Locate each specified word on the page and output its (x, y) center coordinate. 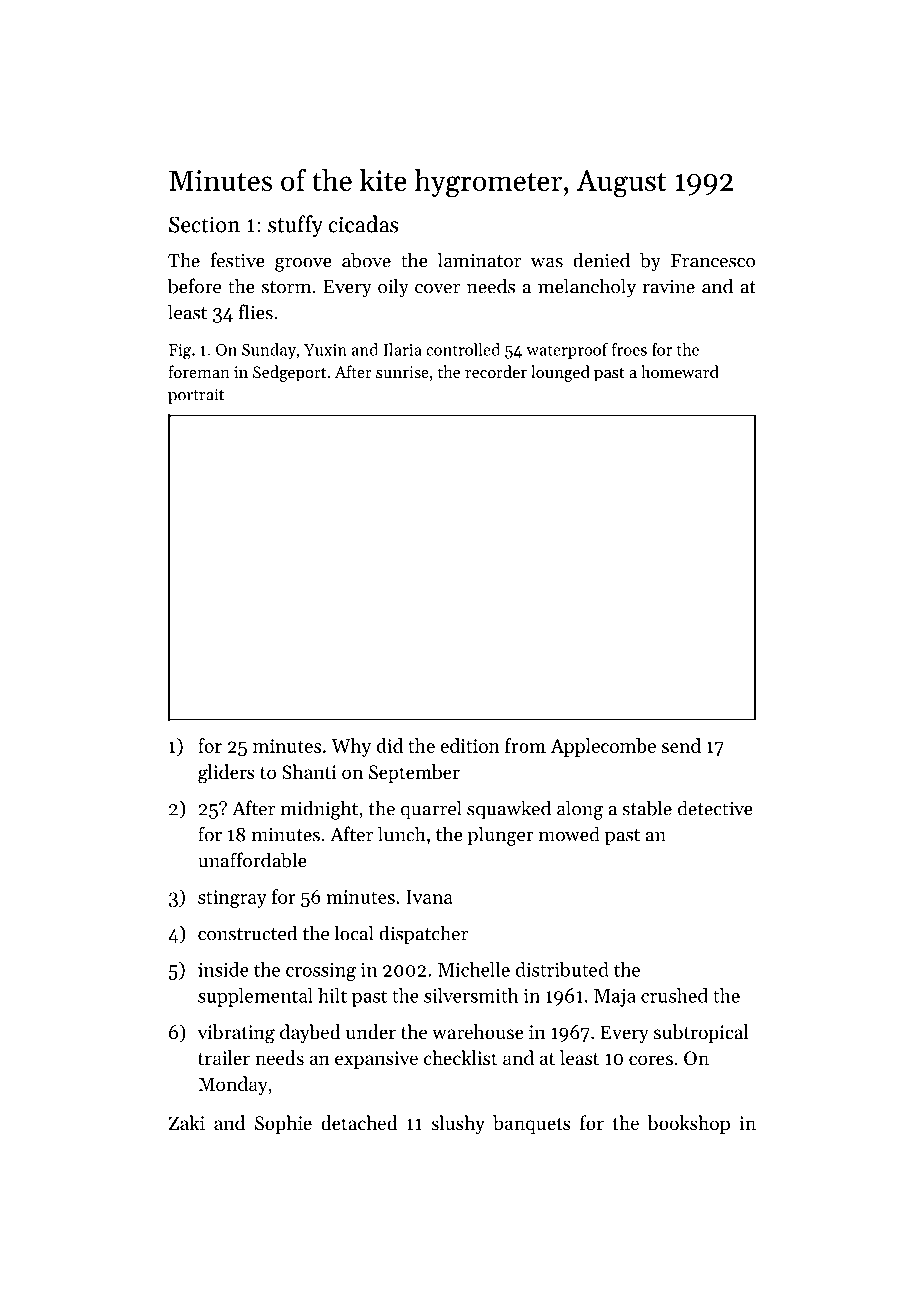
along (580, 810)
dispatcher (423, 934)
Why (351, 747)
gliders (226, 774)
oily (393, 288)
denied (601, 260)
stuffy (295, 226)
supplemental (255, 997)
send (681, 745)
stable (647, 808)
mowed (569, 834)
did (389, 745)
